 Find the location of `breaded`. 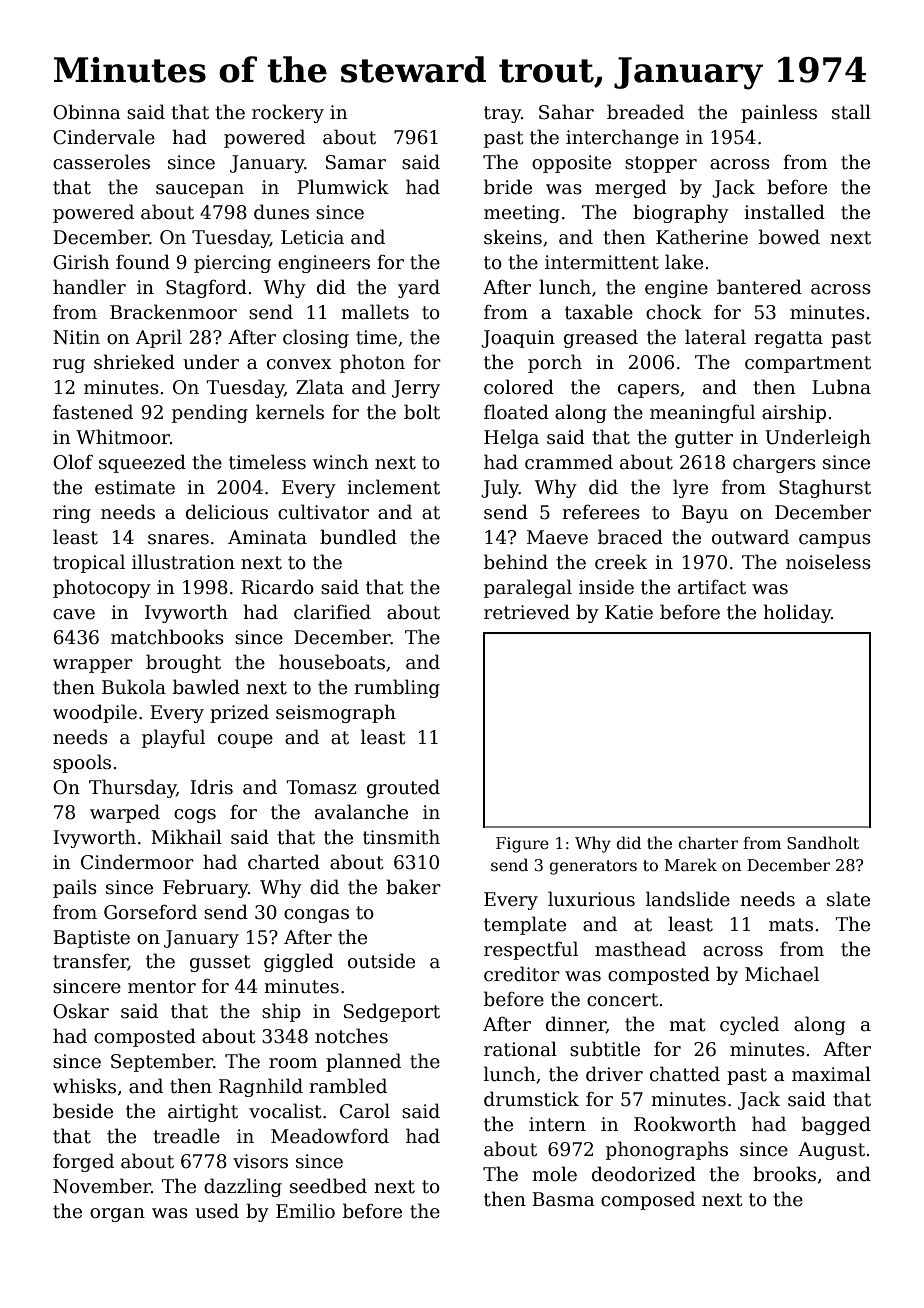

breaded is located at coordinates (645, 112).
